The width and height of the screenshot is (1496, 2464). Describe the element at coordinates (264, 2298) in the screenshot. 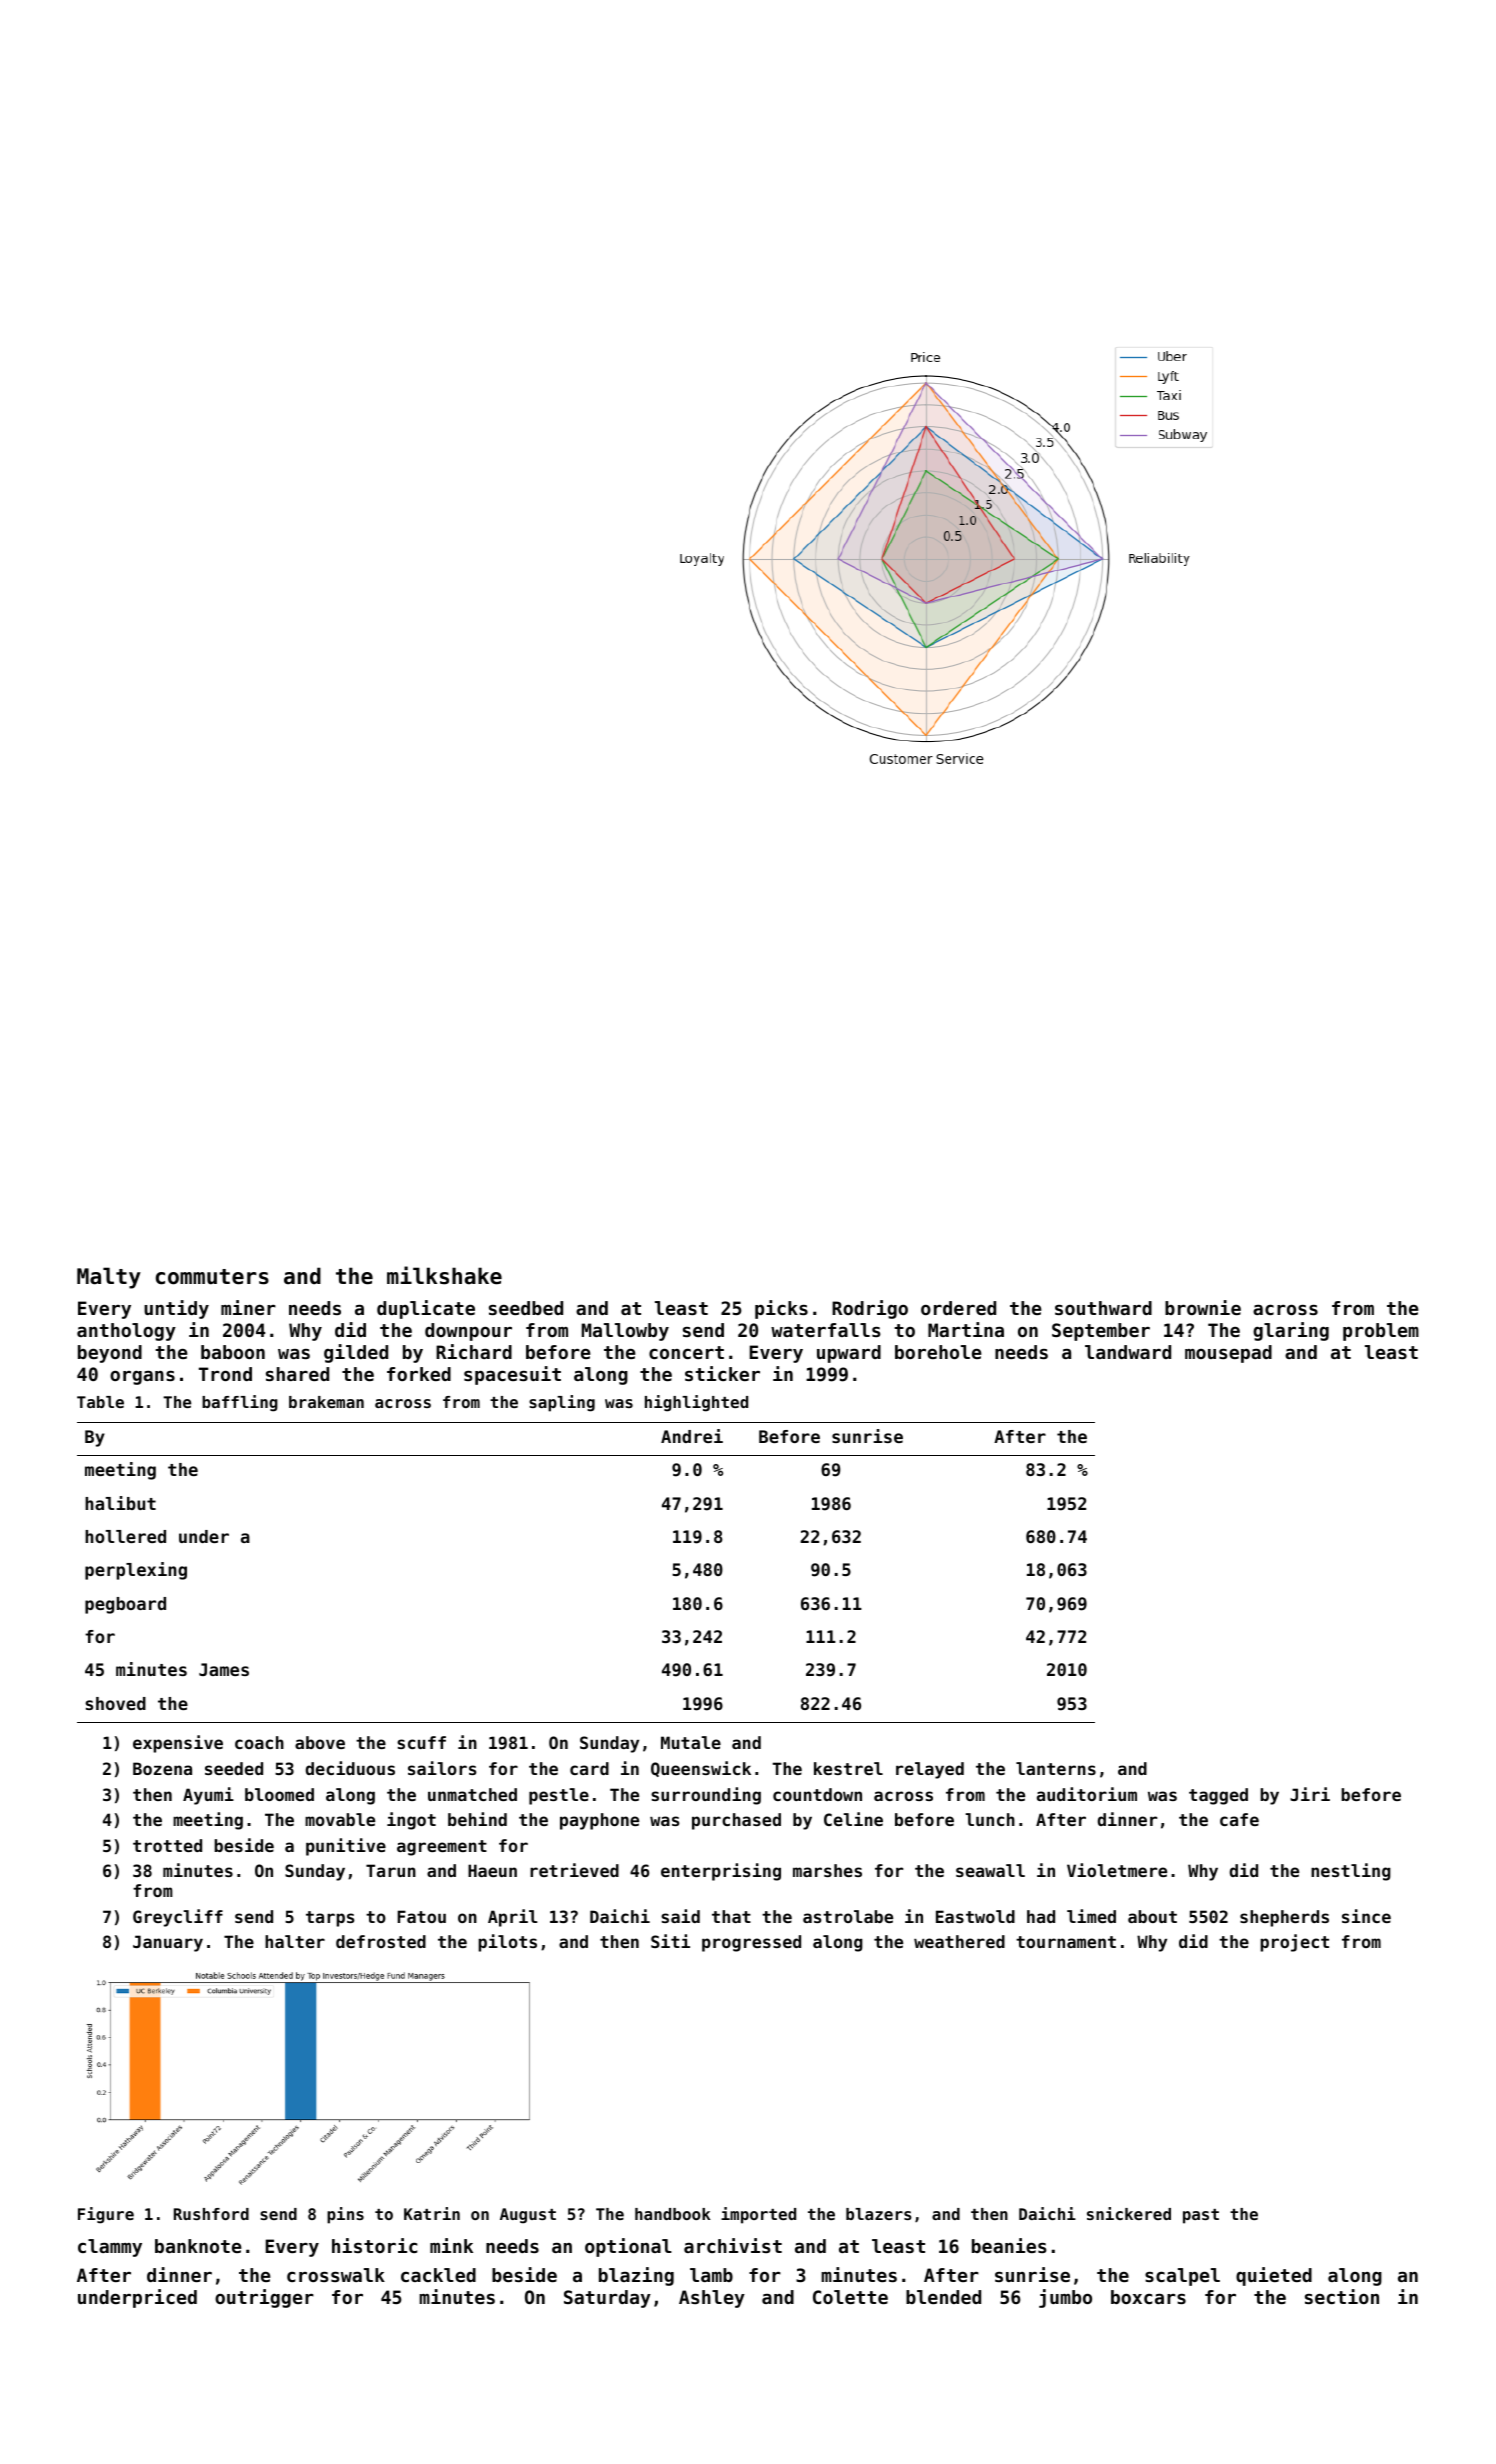

I see `outrigger` at that location.
